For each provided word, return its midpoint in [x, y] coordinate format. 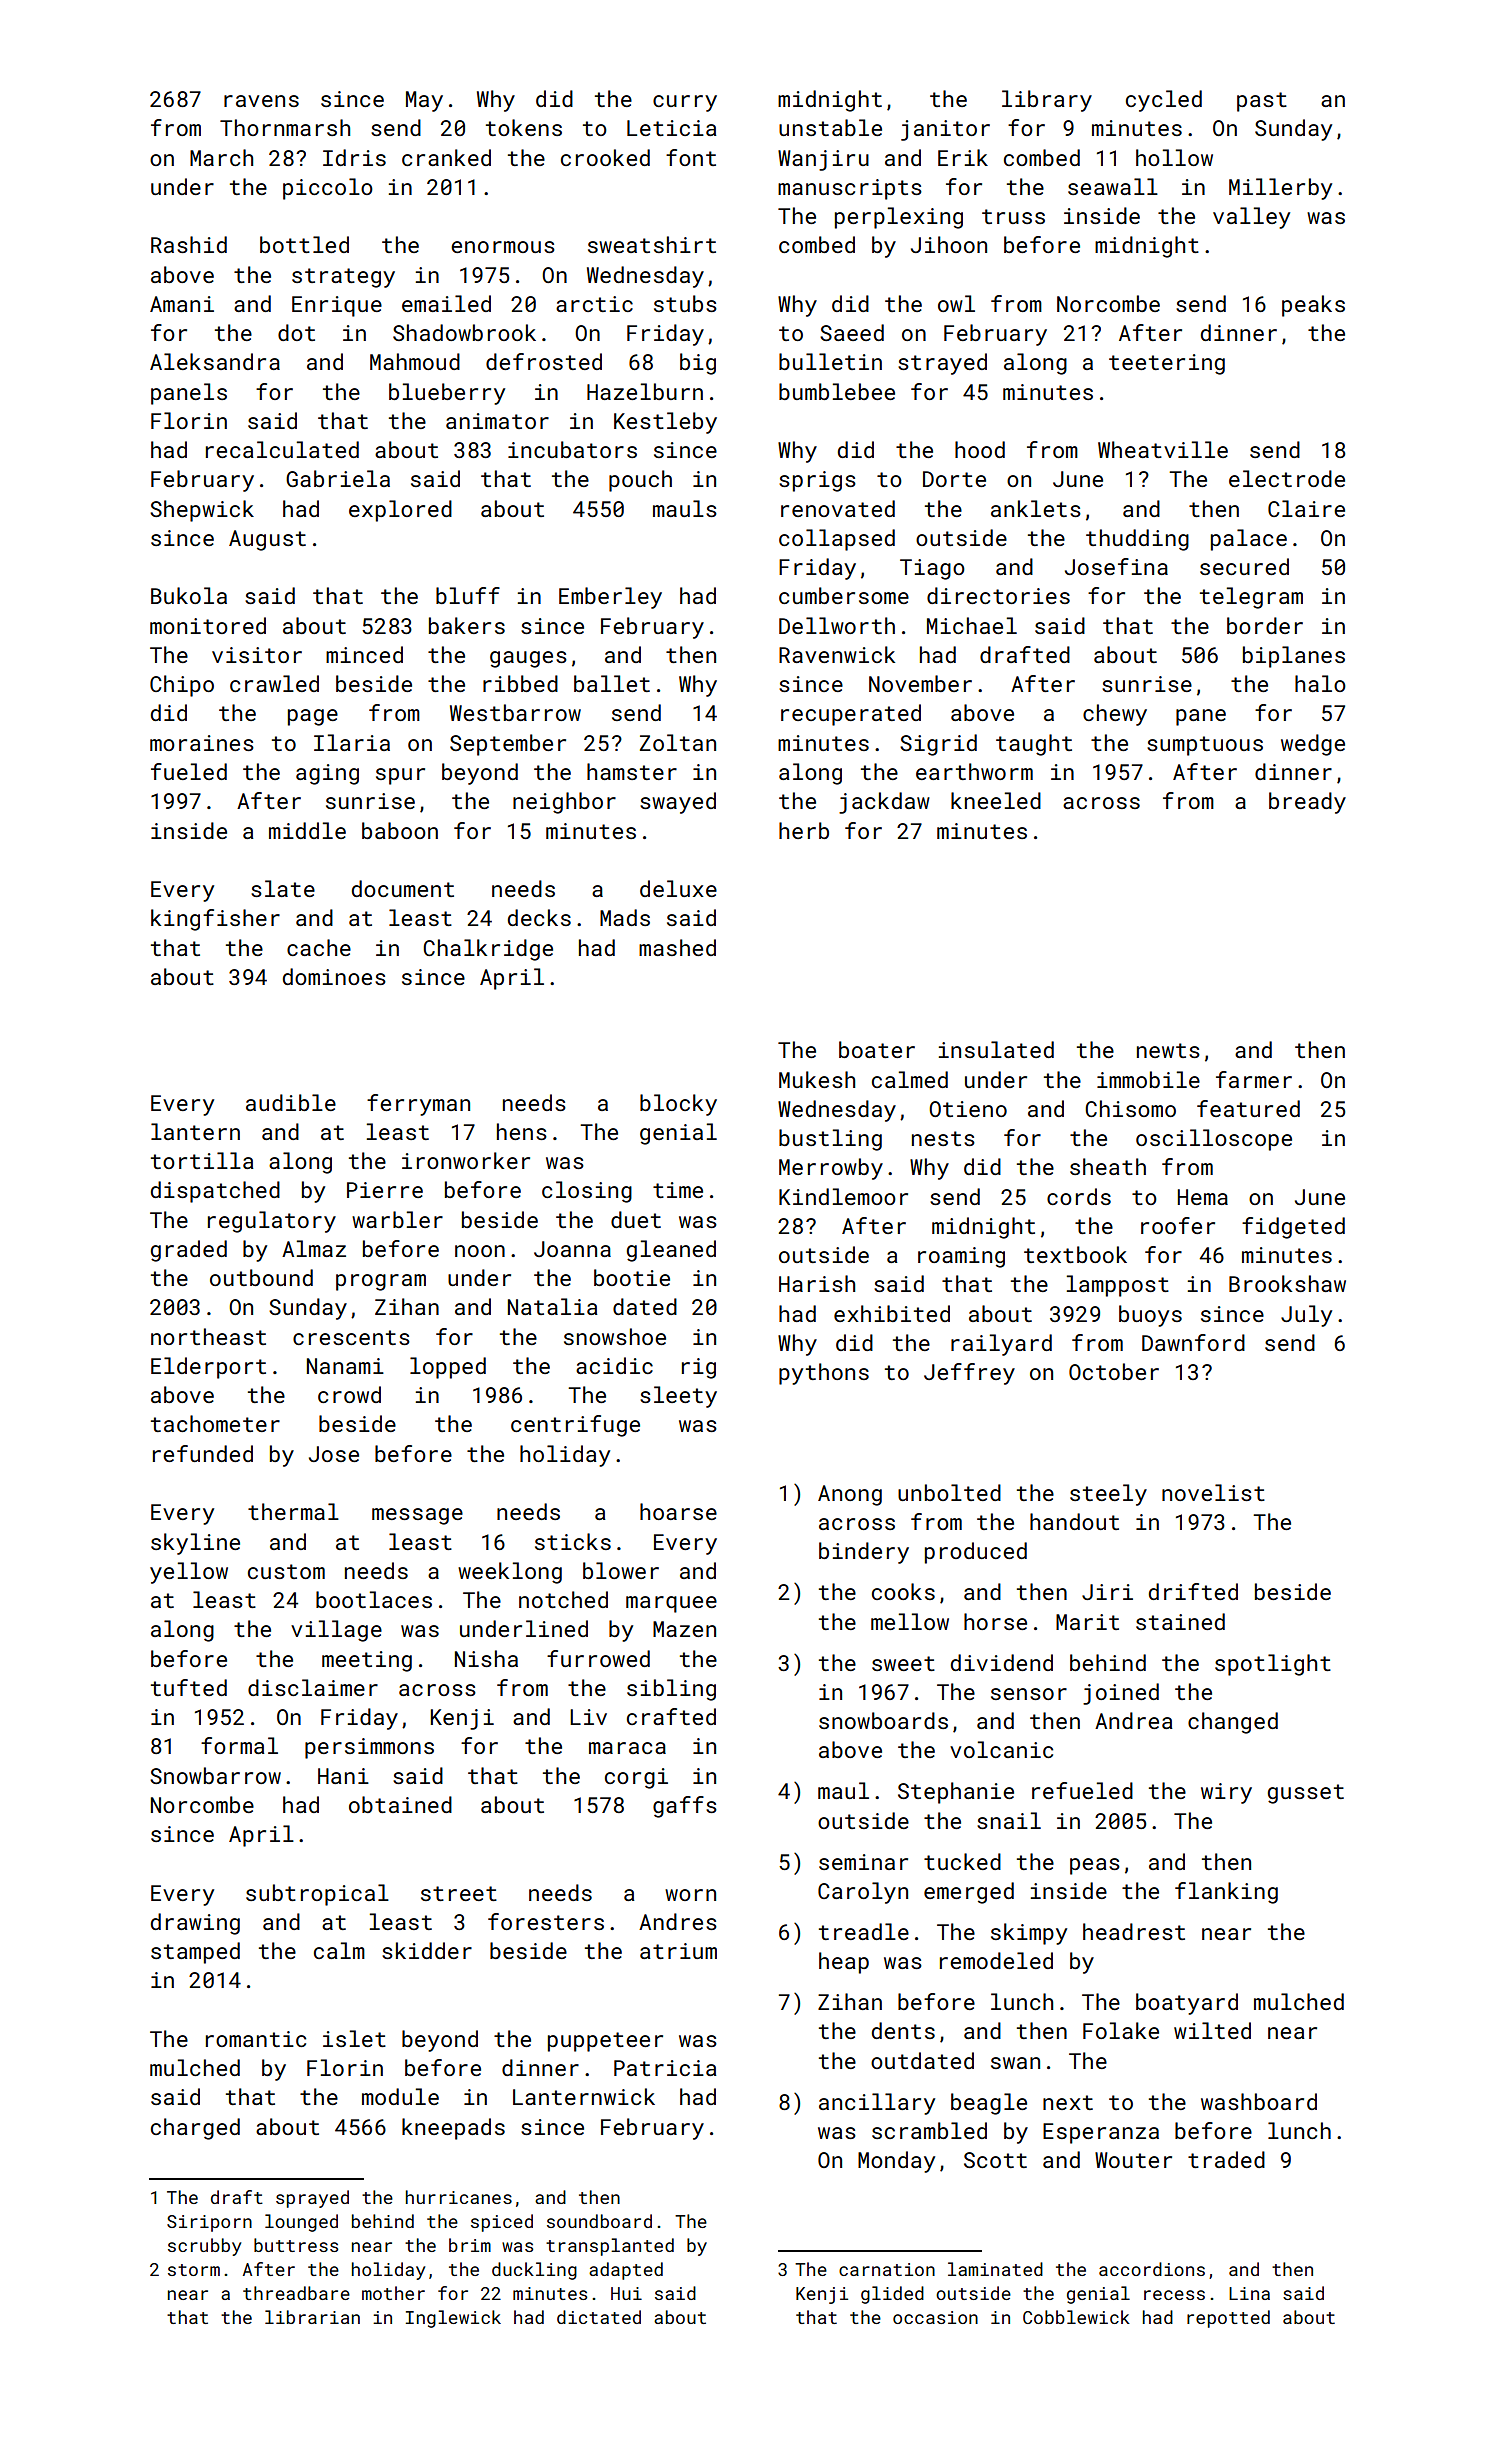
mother [393, 2293]
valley [1251, 218]
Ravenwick [837, 654]
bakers [467, 625]
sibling [671, 1690]
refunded [203, 1453]
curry [685, 103]
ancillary [877, 2104]
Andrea [1133, 1720]
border [1265, 625]
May [424, 101]
